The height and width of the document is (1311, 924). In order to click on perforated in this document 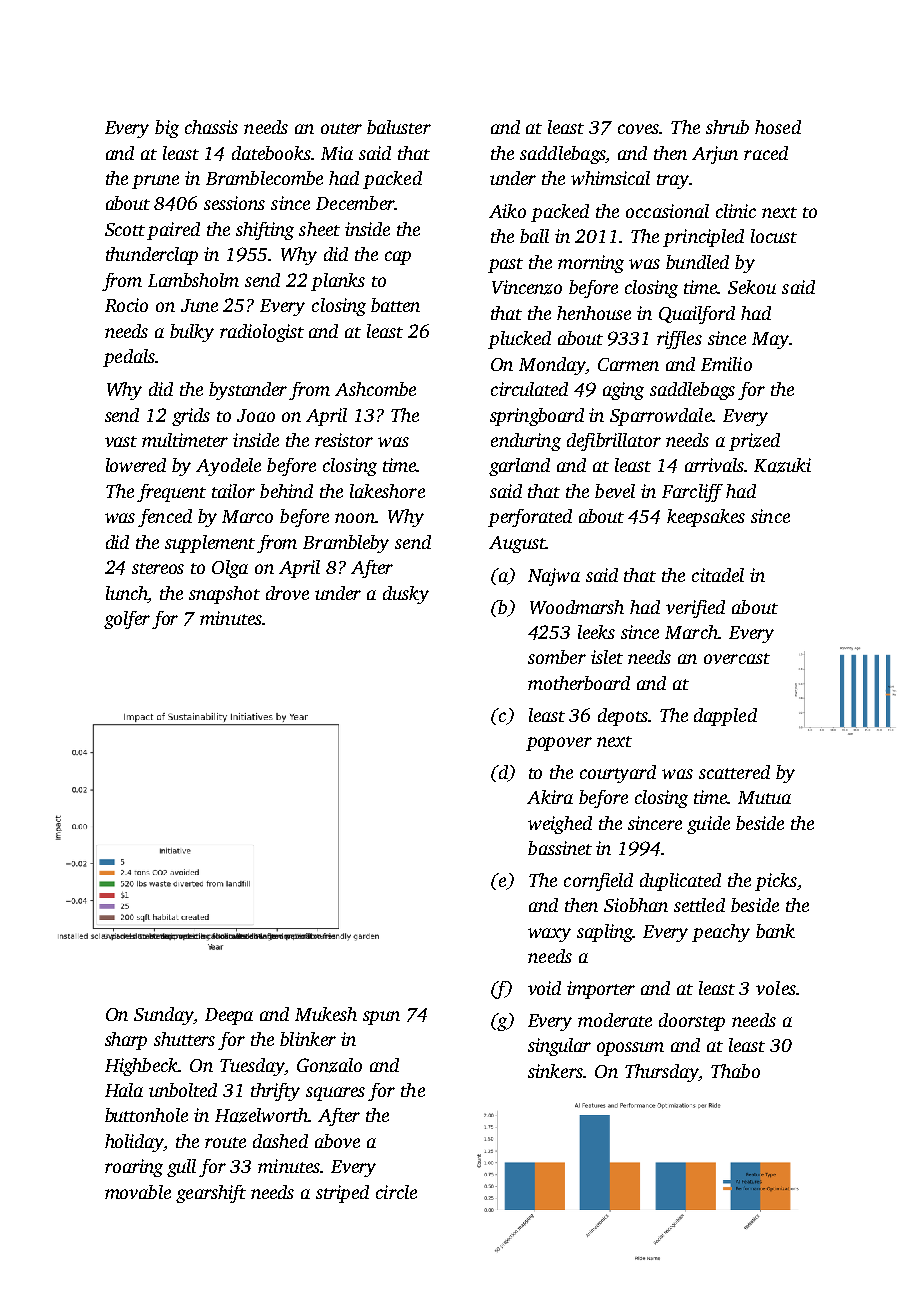, I will do `click(530, 518)`.
